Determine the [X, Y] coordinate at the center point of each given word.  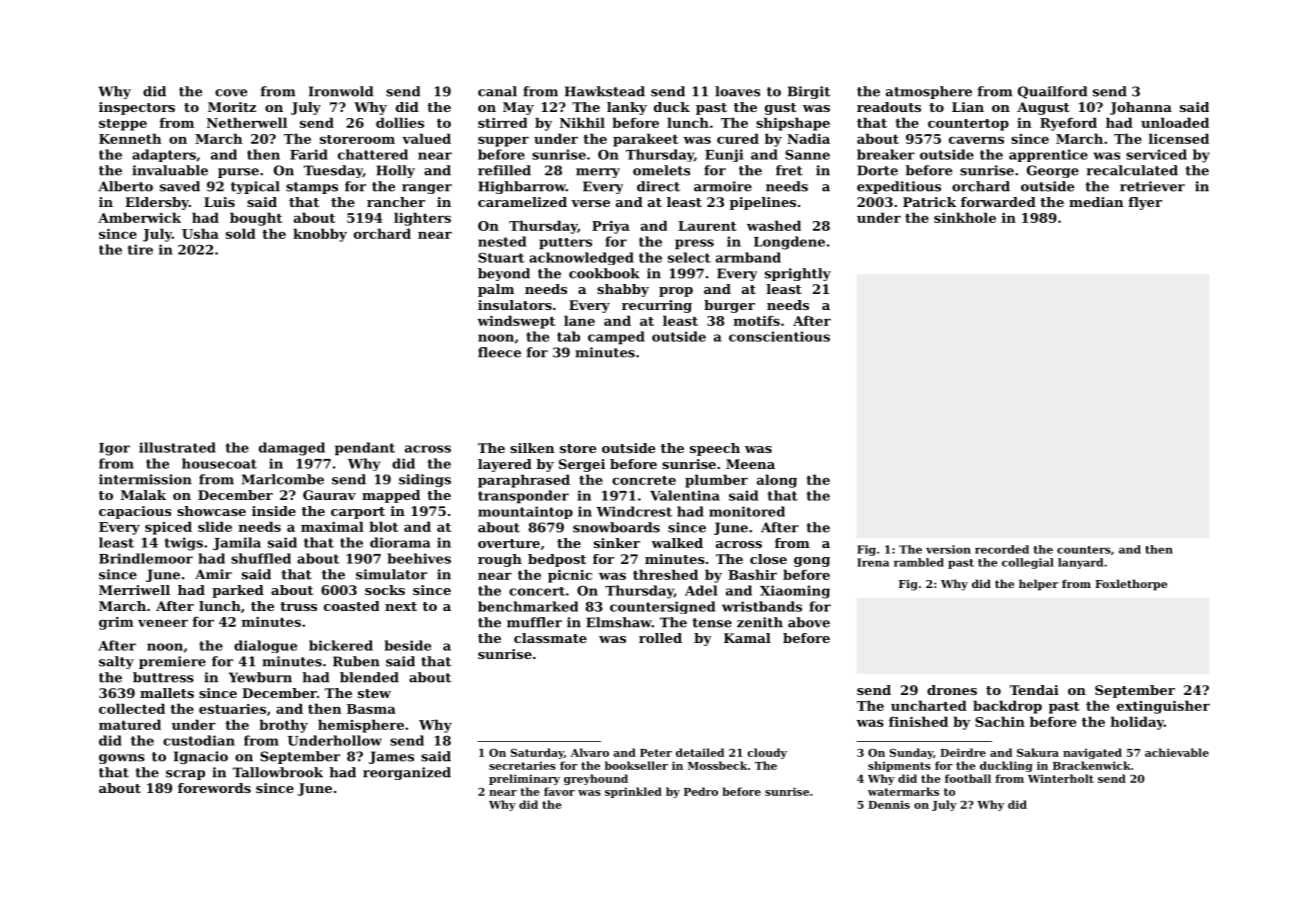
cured [738, 138]
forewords [214, 788]
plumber [716, 481]
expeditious [899, 187]
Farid [309, 154]
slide [215, 526]
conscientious [779, 336]
